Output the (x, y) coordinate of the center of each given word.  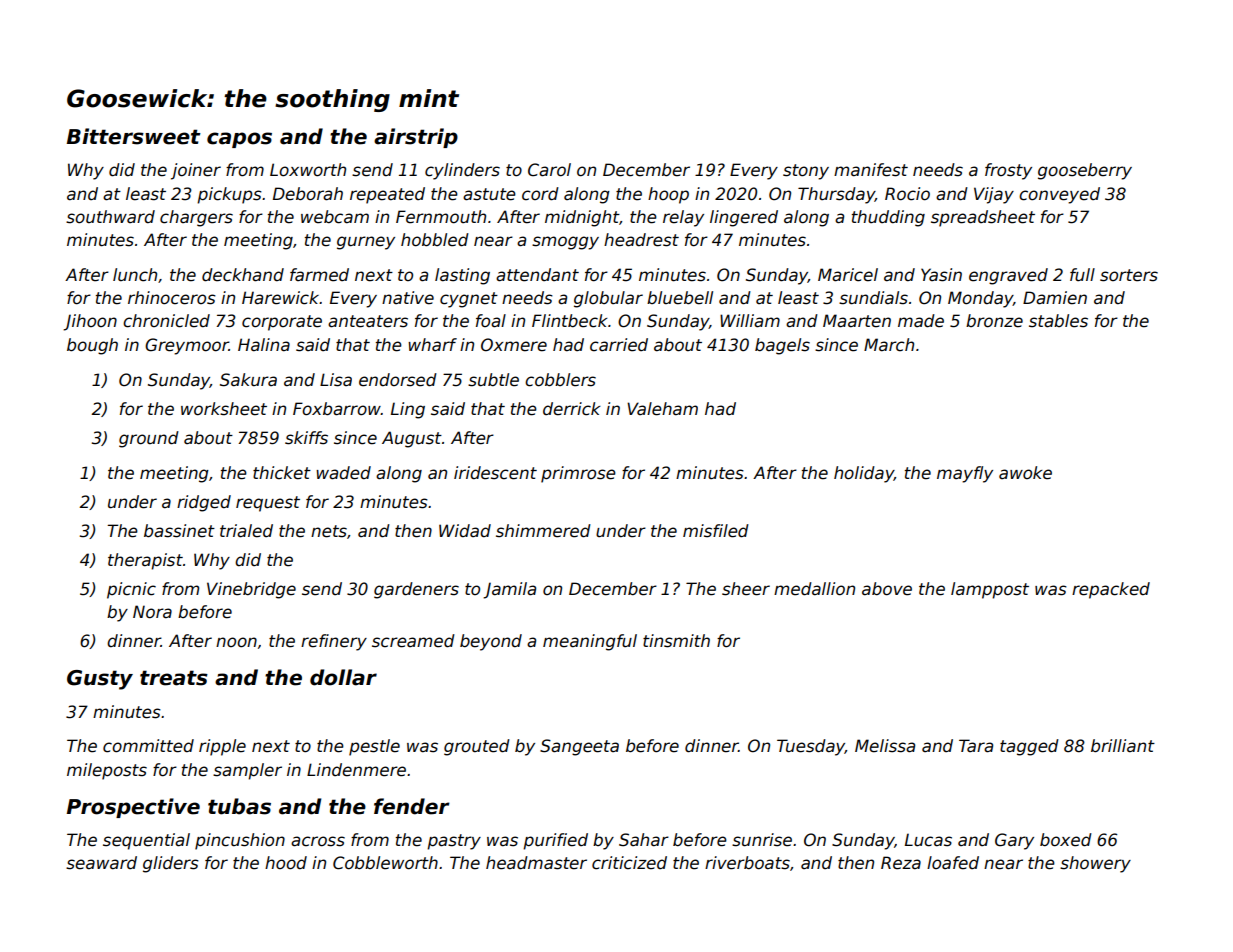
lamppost (990, 590)
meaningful (590, 642)
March (889, 345)
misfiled (716, 531)
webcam (335, 217)
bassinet (179, 531)
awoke (1025, 473)
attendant (537, 275)
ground (149, 439)
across (318, 841)
